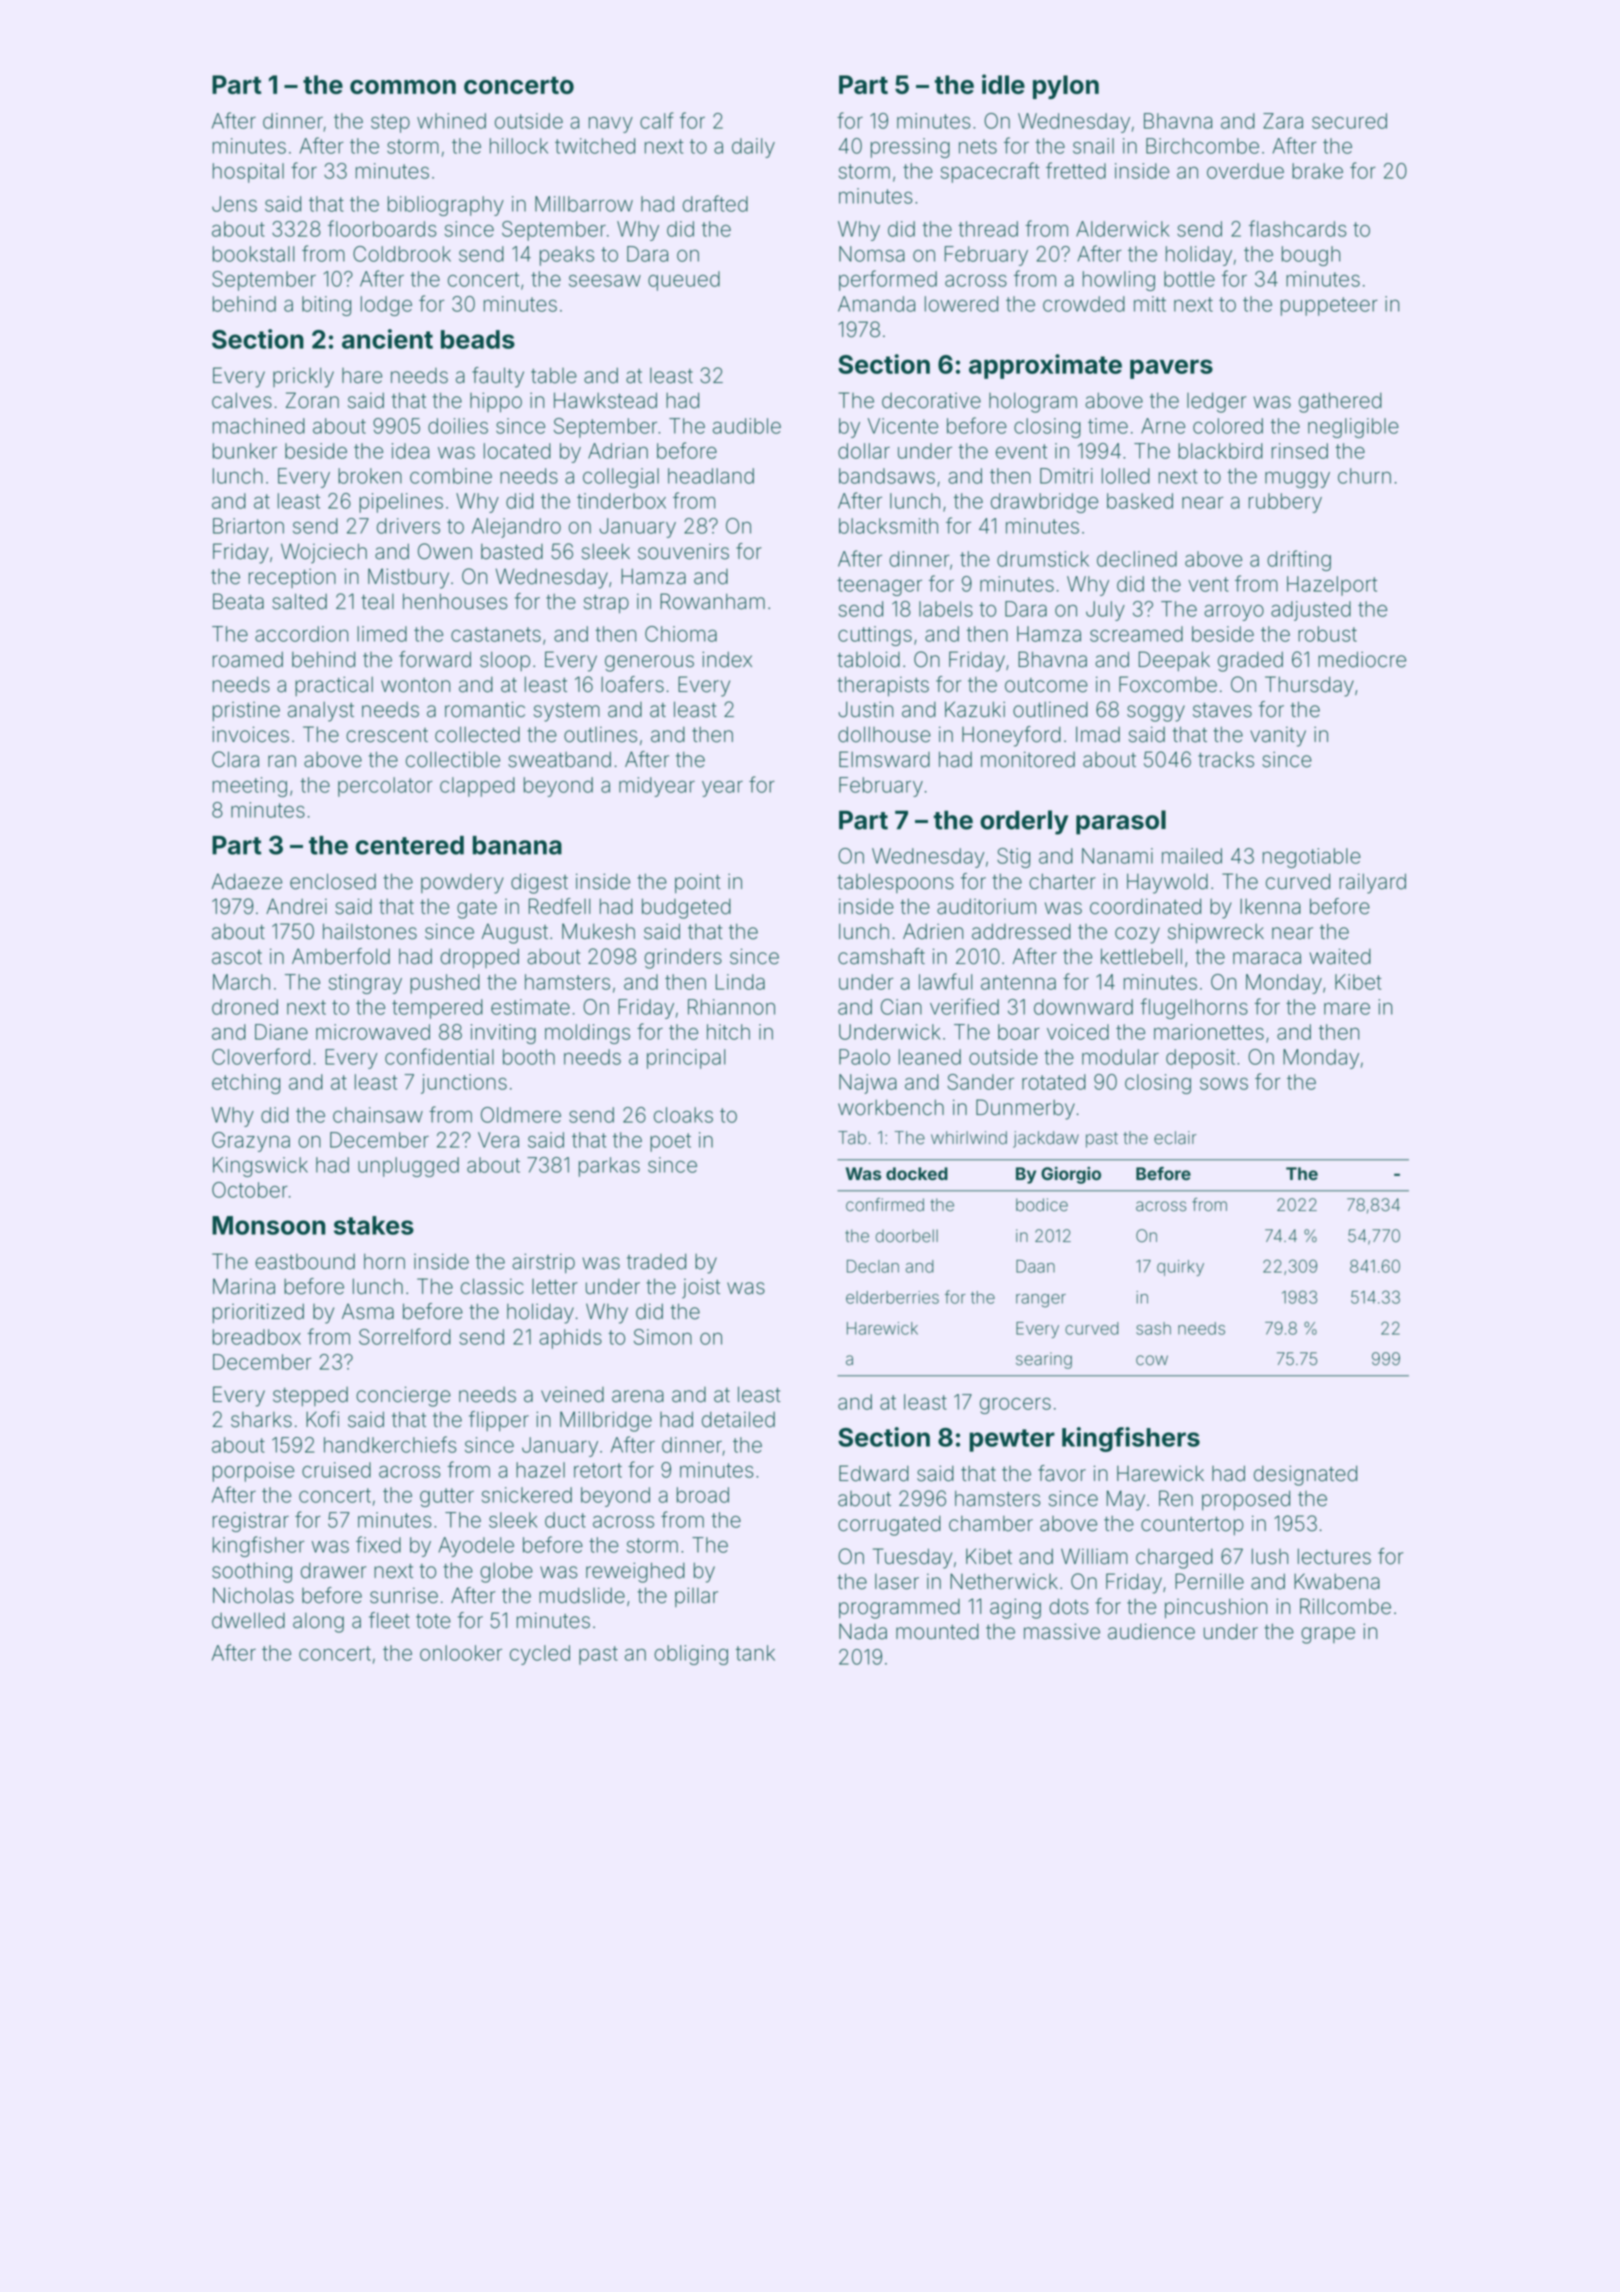 The width and height of the screenshot is (1620, 2292). What do you see at coordinates (683, 1115) in the screenshot?
I see `cloaks` at bounding box center [683, 1115].
